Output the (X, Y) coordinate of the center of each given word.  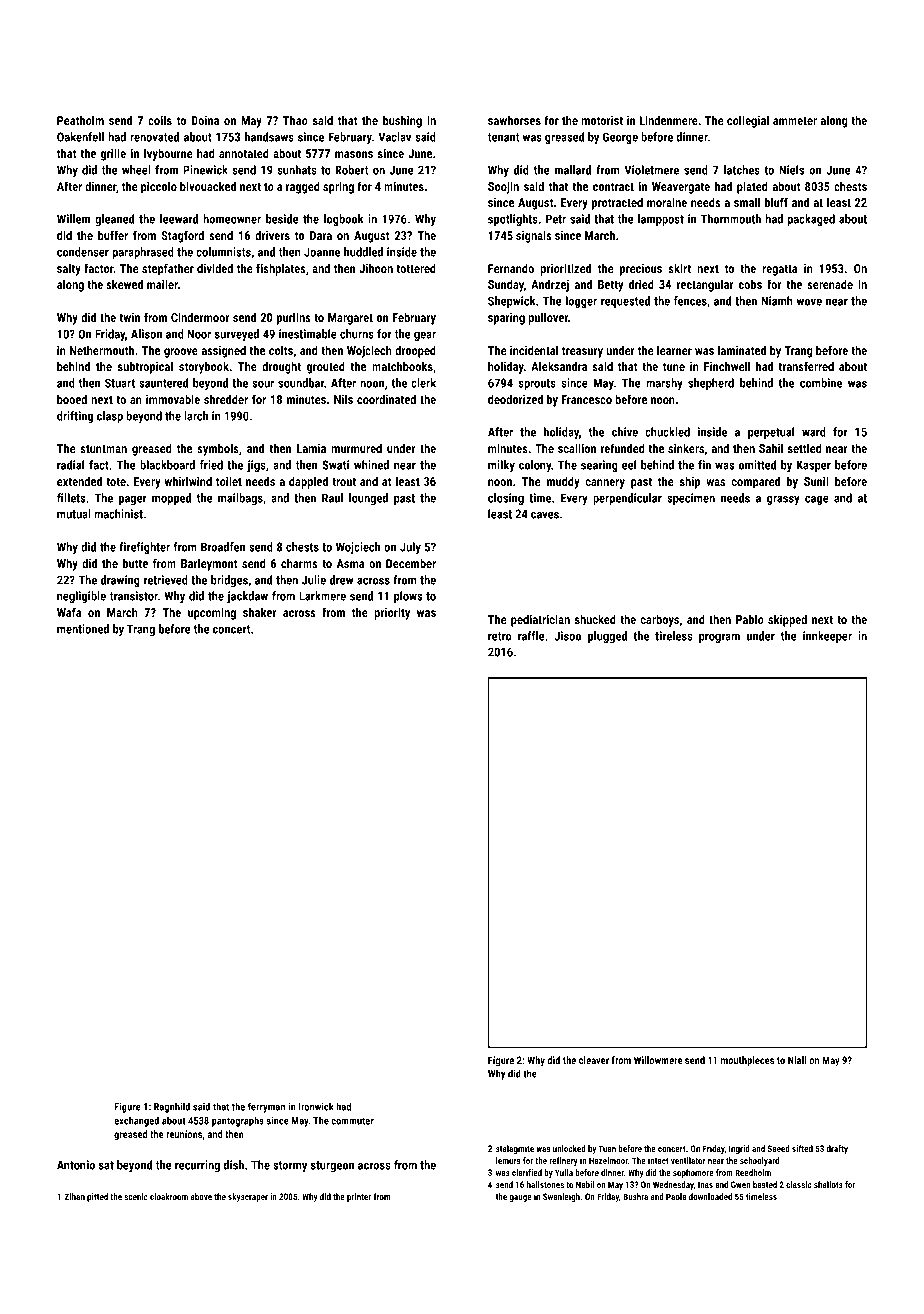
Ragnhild (172, 1107)
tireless (674, 636)
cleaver (594, 1060)
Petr (556, 219)
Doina (205, 120)
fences (690, 301)
